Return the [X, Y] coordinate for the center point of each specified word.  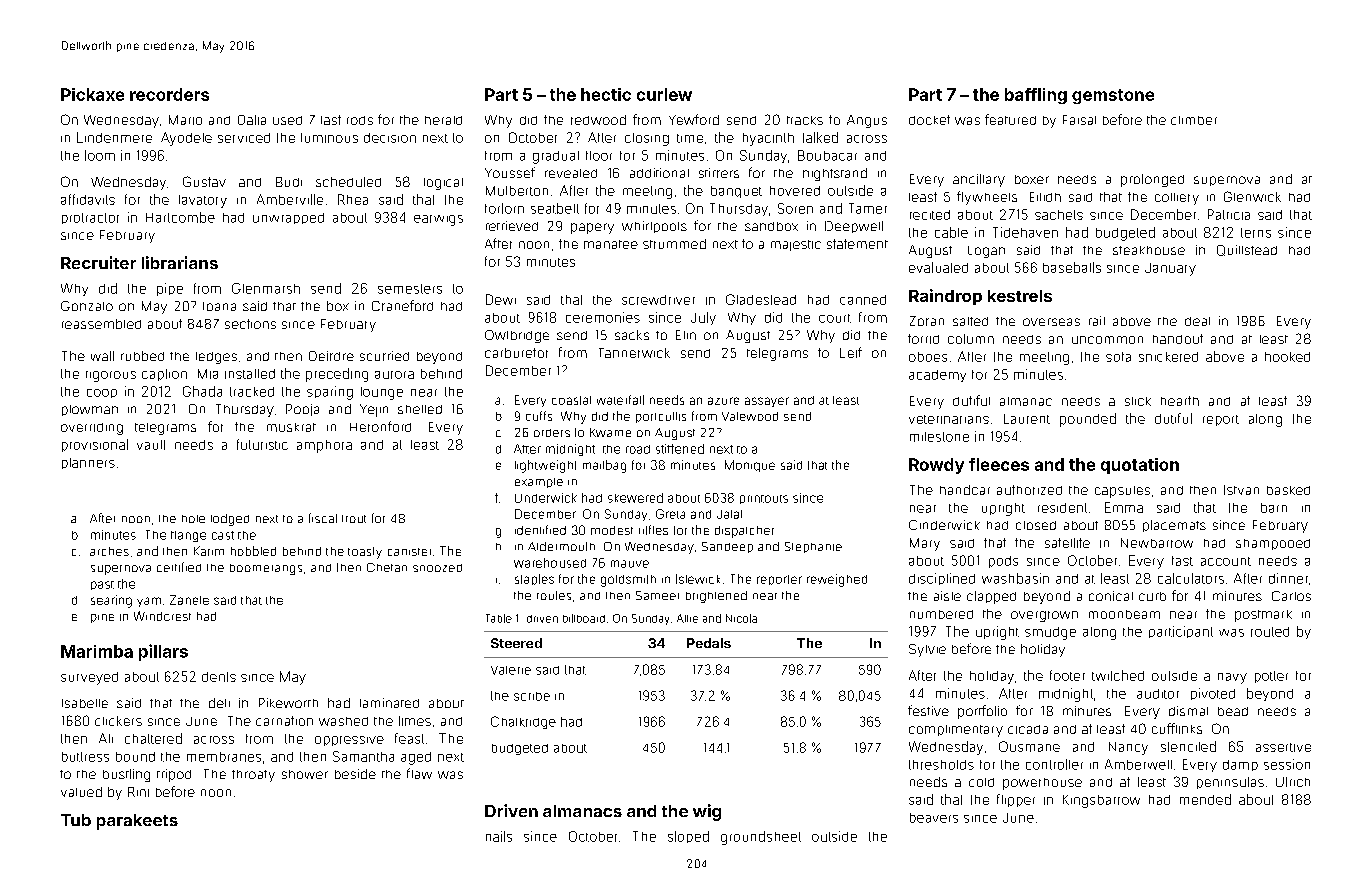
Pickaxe [92, 94]
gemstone [1113, 96]
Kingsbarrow [1101, 801]
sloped [688, 837]
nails [499, 836]
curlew [664, 94]
